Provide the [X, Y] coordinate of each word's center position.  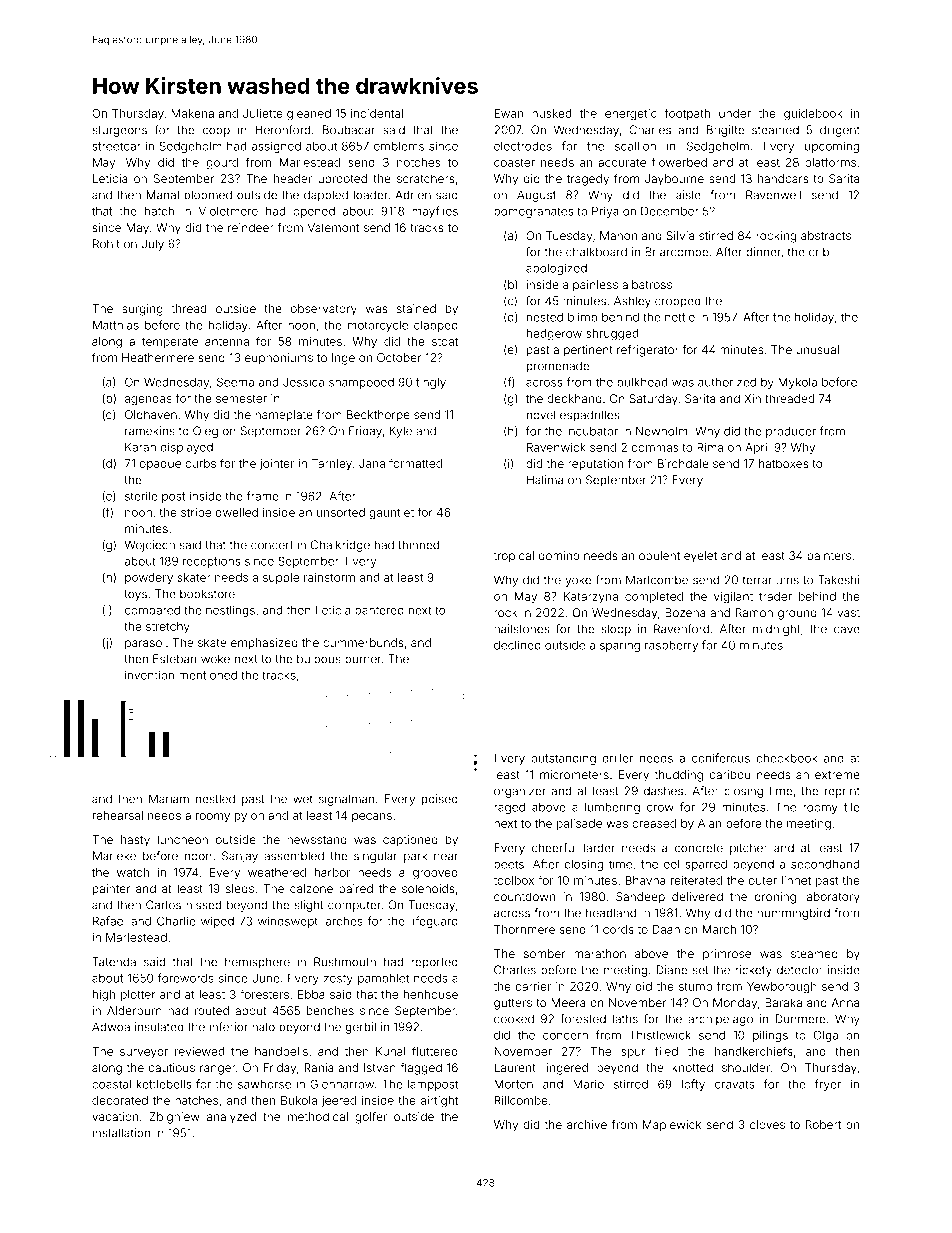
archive [587, 1124]
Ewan [508, 113]
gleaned [309, 115]
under [735, 113]
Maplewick [672, 1126]
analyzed [231, 1118]
